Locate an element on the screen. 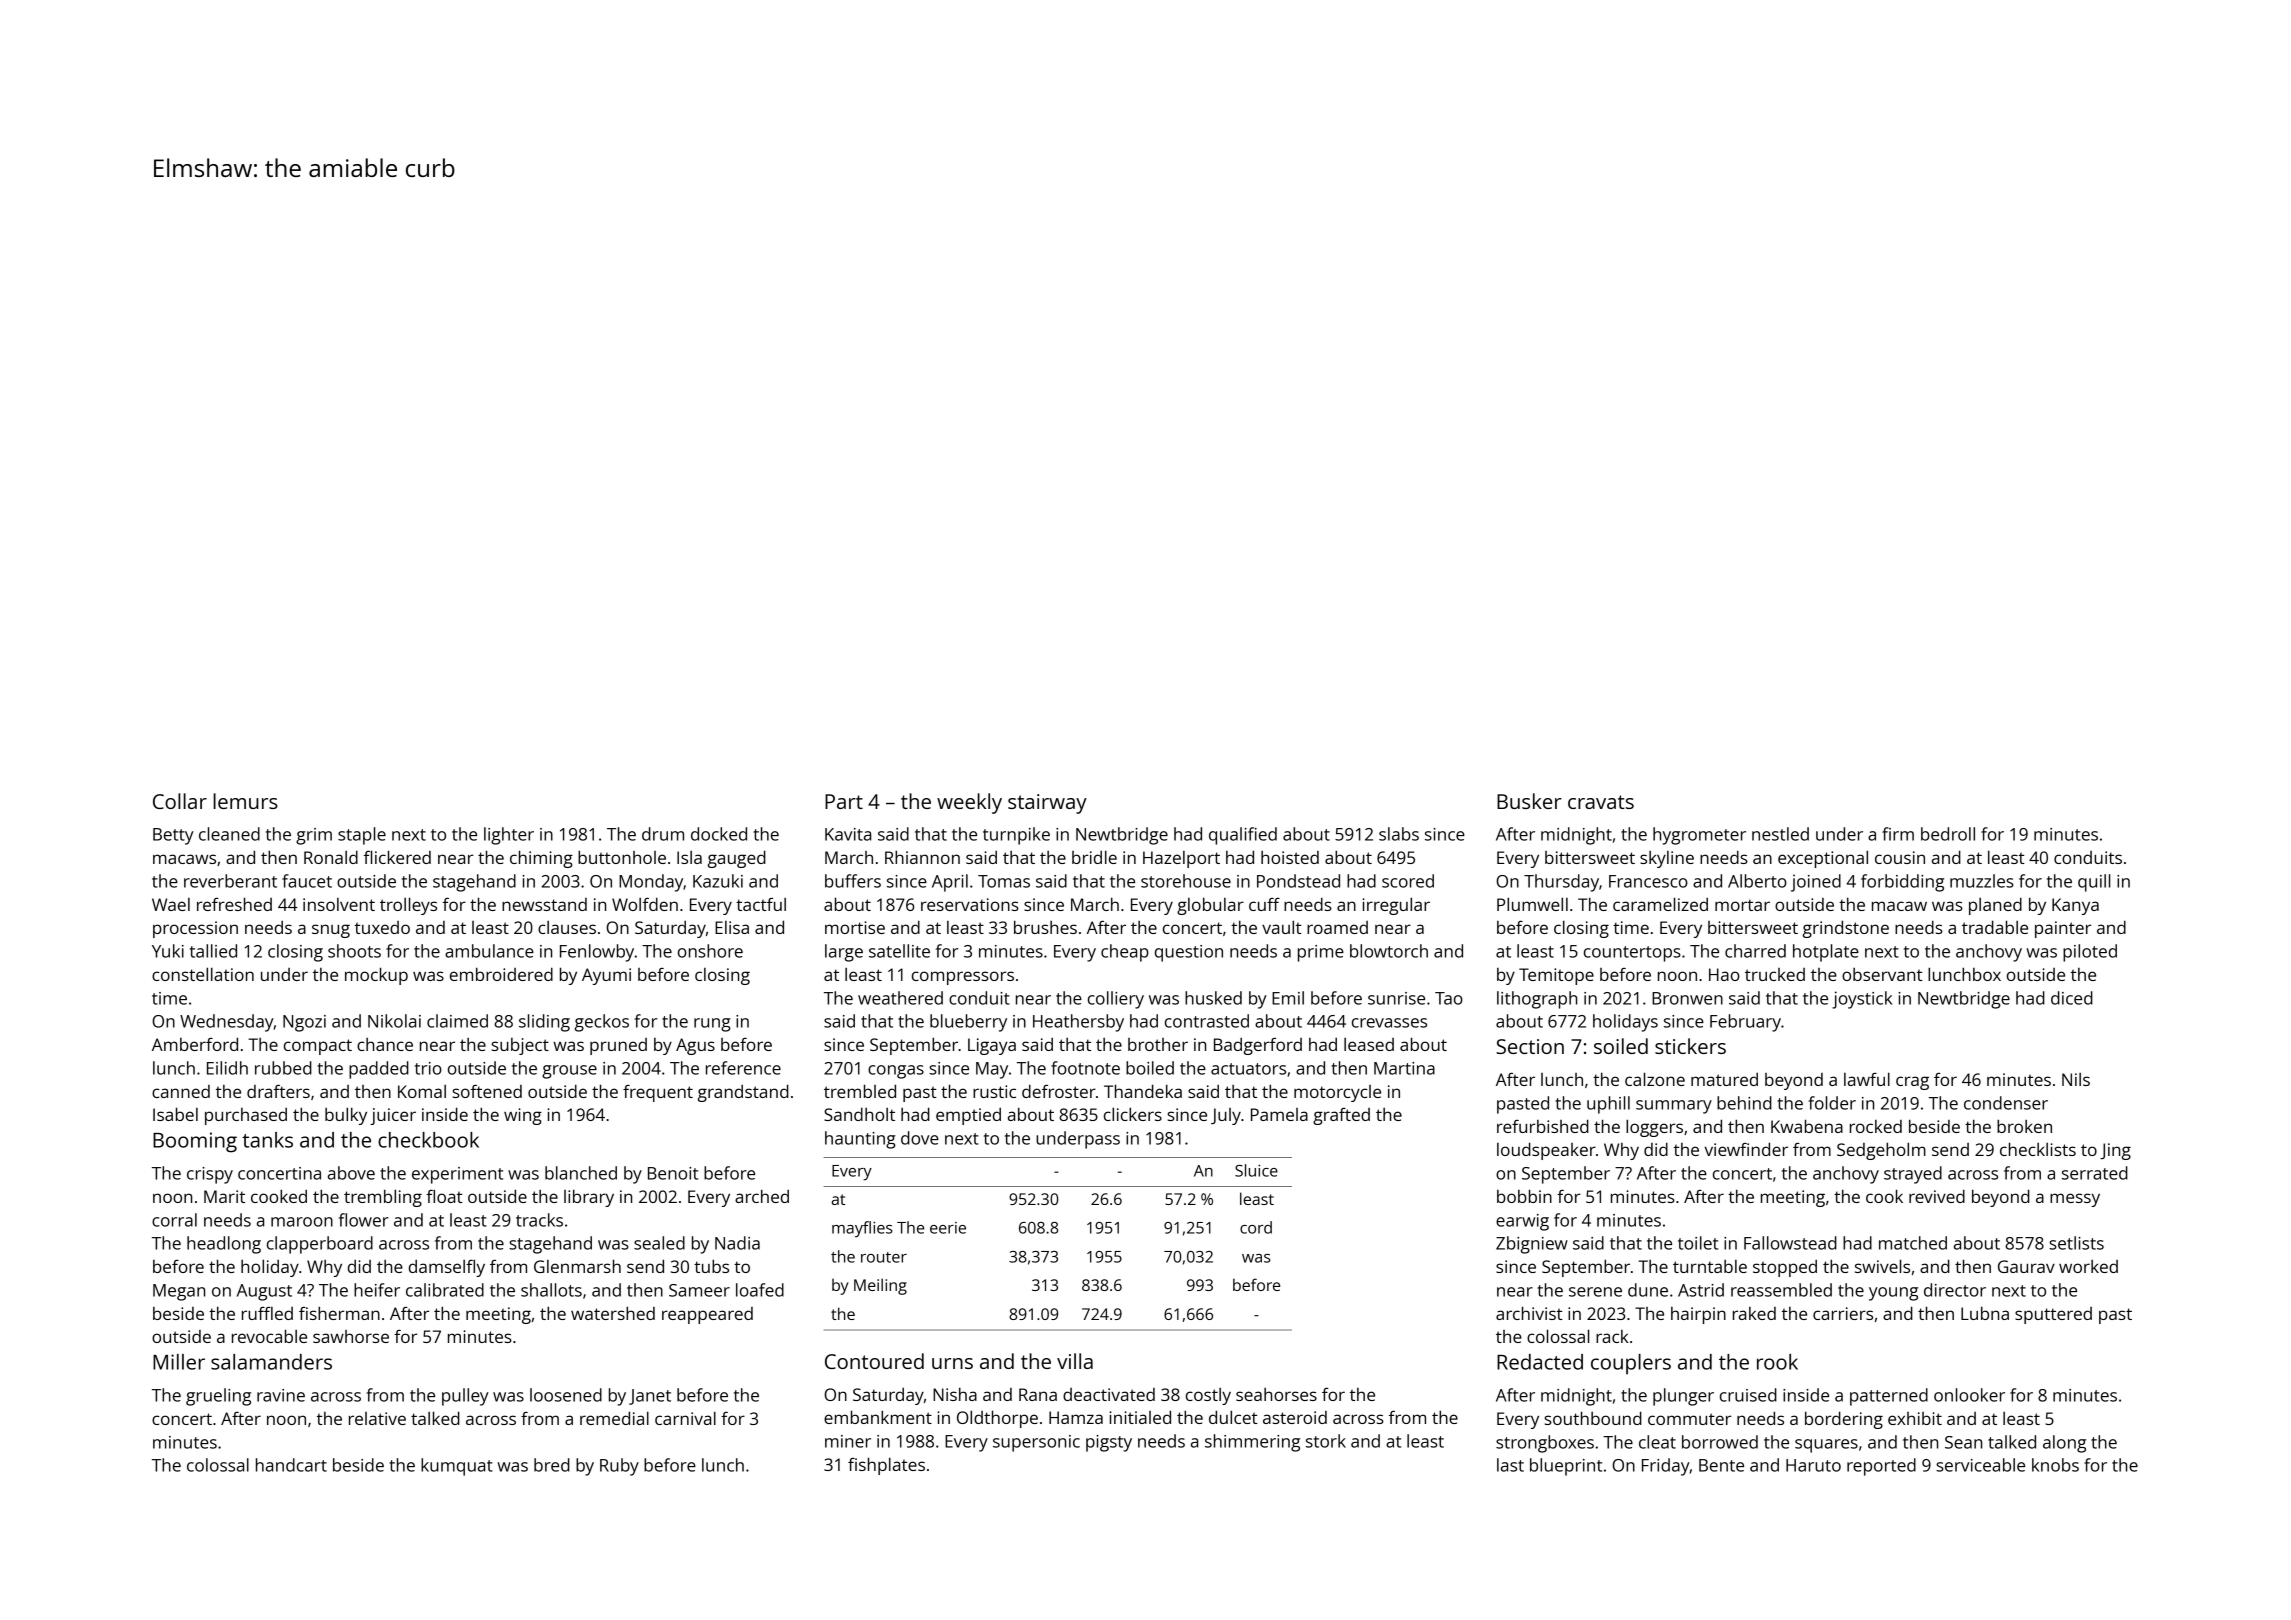 The height and width of the screenshot is (1620, 2291). headlong is located at coordinates (224, 1245).
